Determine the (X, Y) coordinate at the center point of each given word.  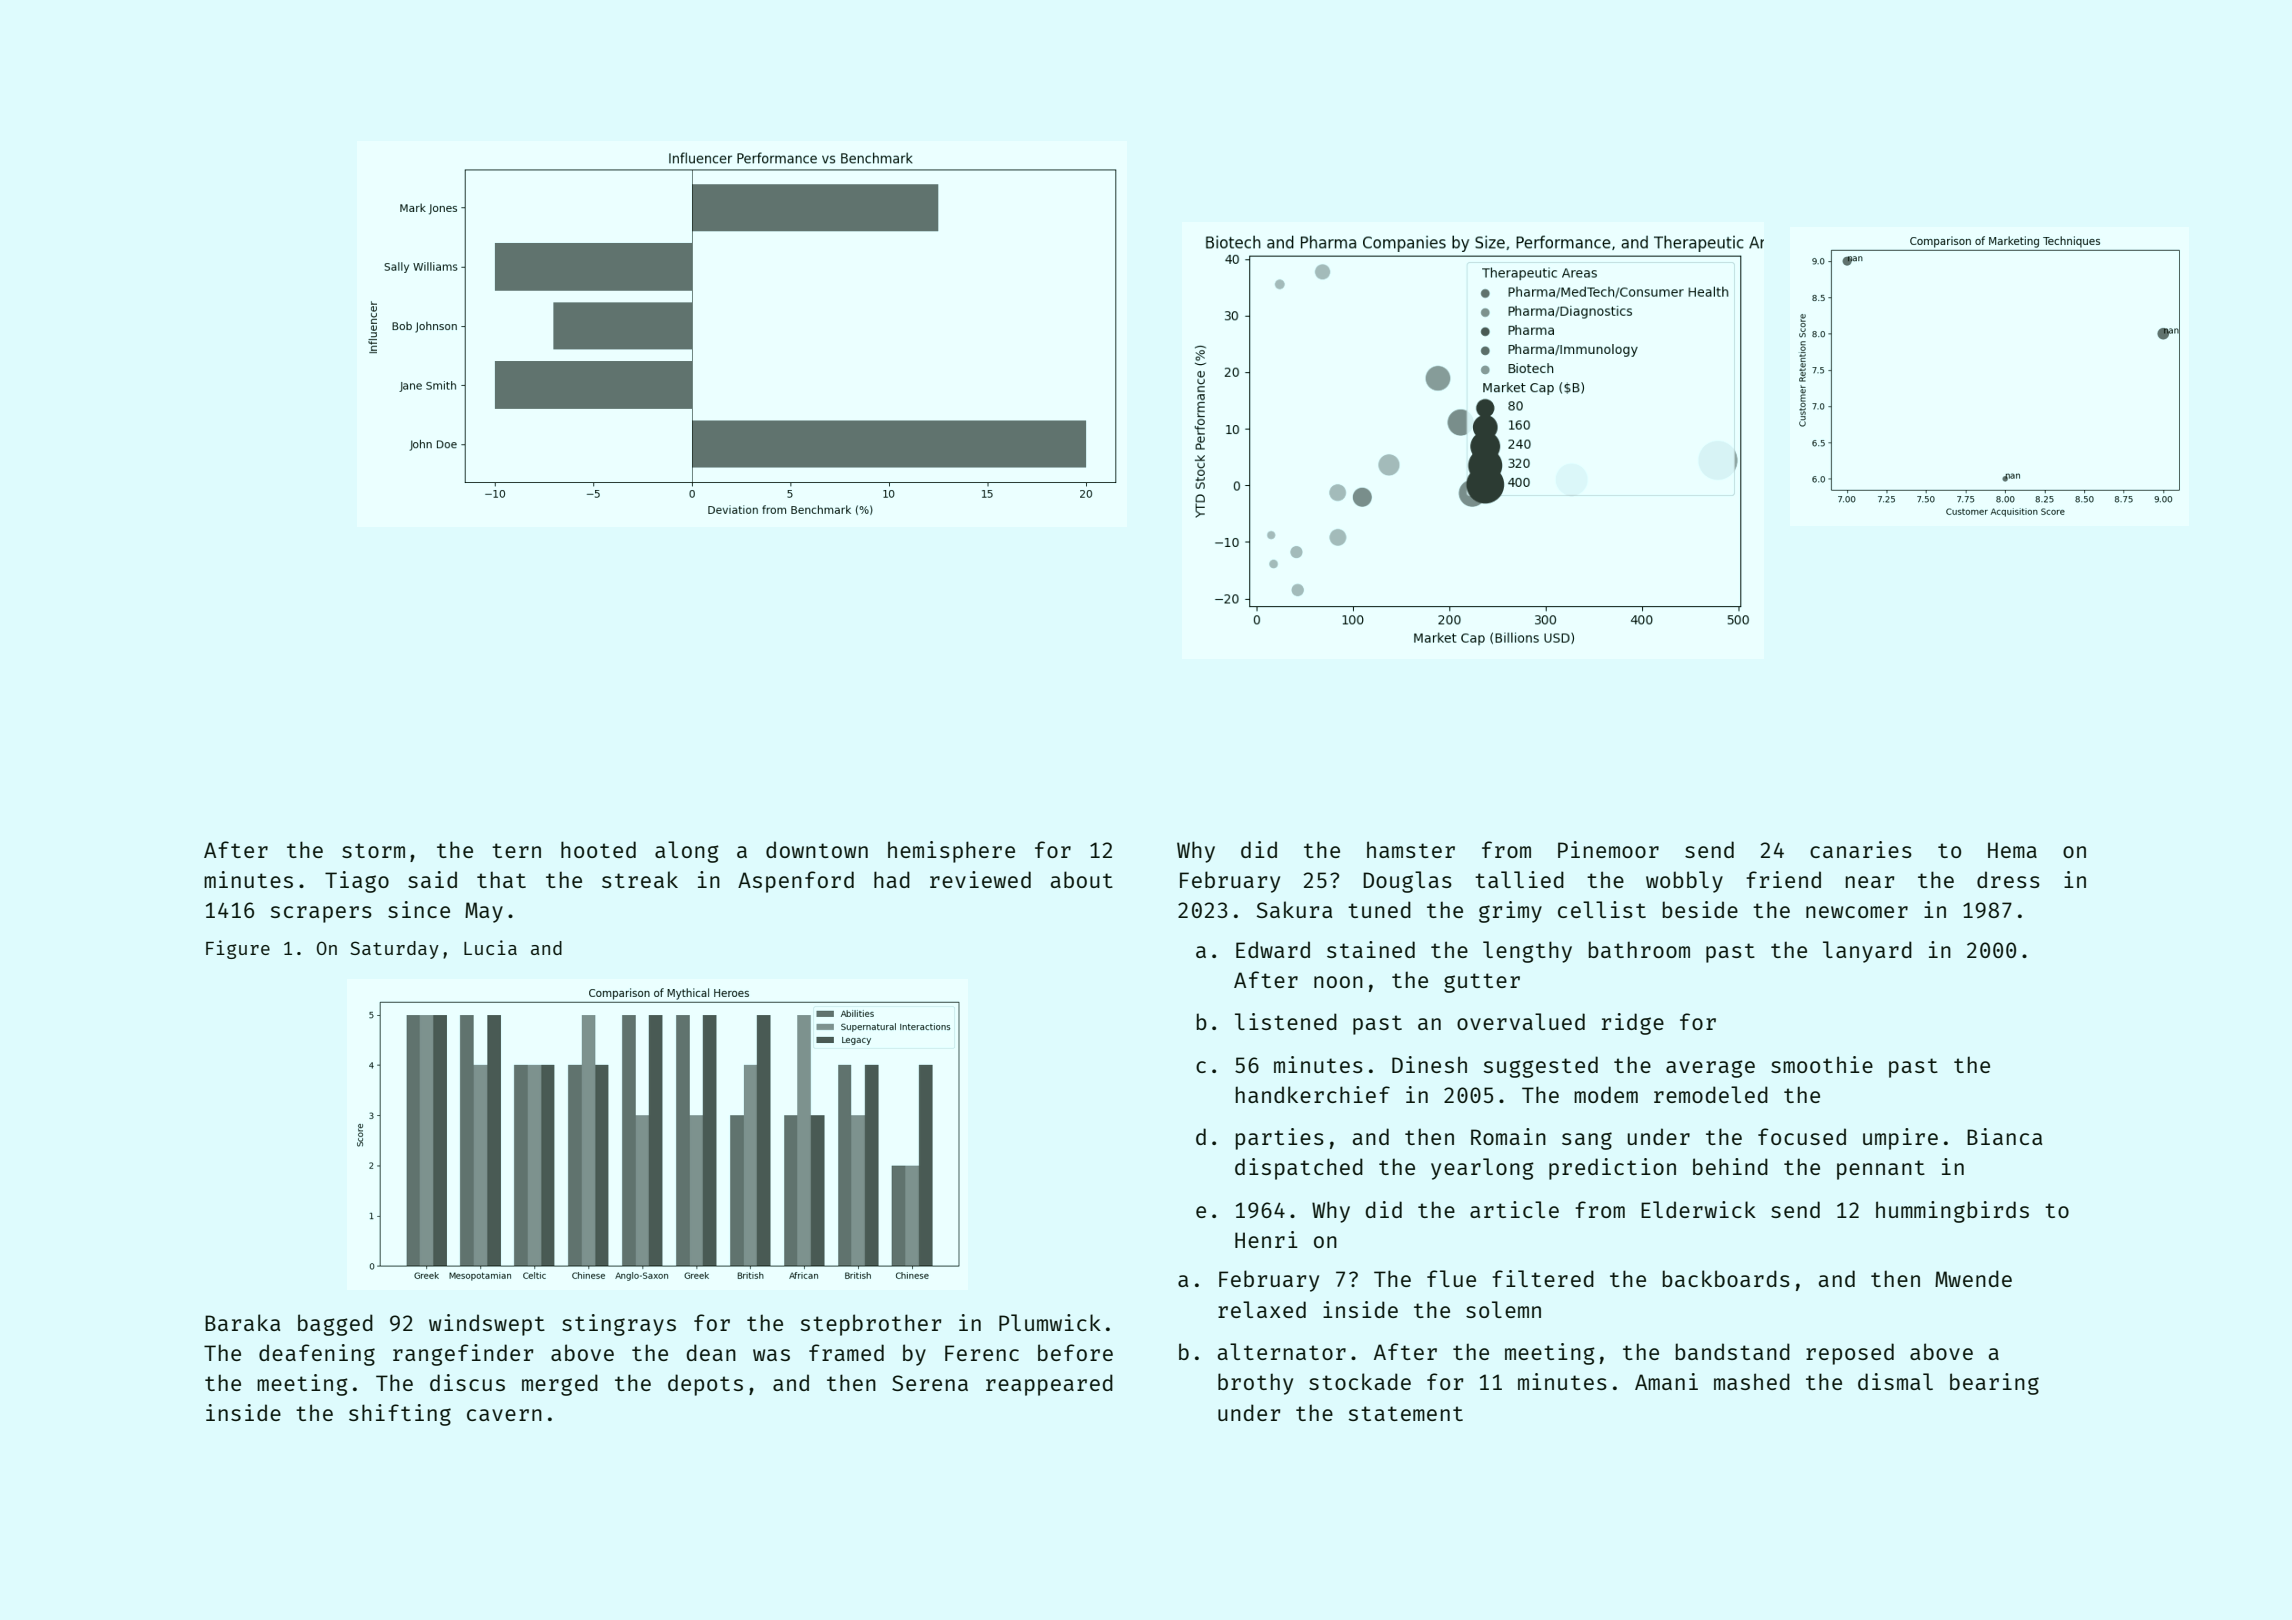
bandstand (1733, 1351)
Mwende (1973, 1278)
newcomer (1857, 912)
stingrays (619, 1325)
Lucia (490, 947)
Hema (2012, 850)
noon (1338, 982)
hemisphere (951, 852)
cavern (504, 1415)
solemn (1503, 1309)
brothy (1255, 1384)
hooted (598, 849)
